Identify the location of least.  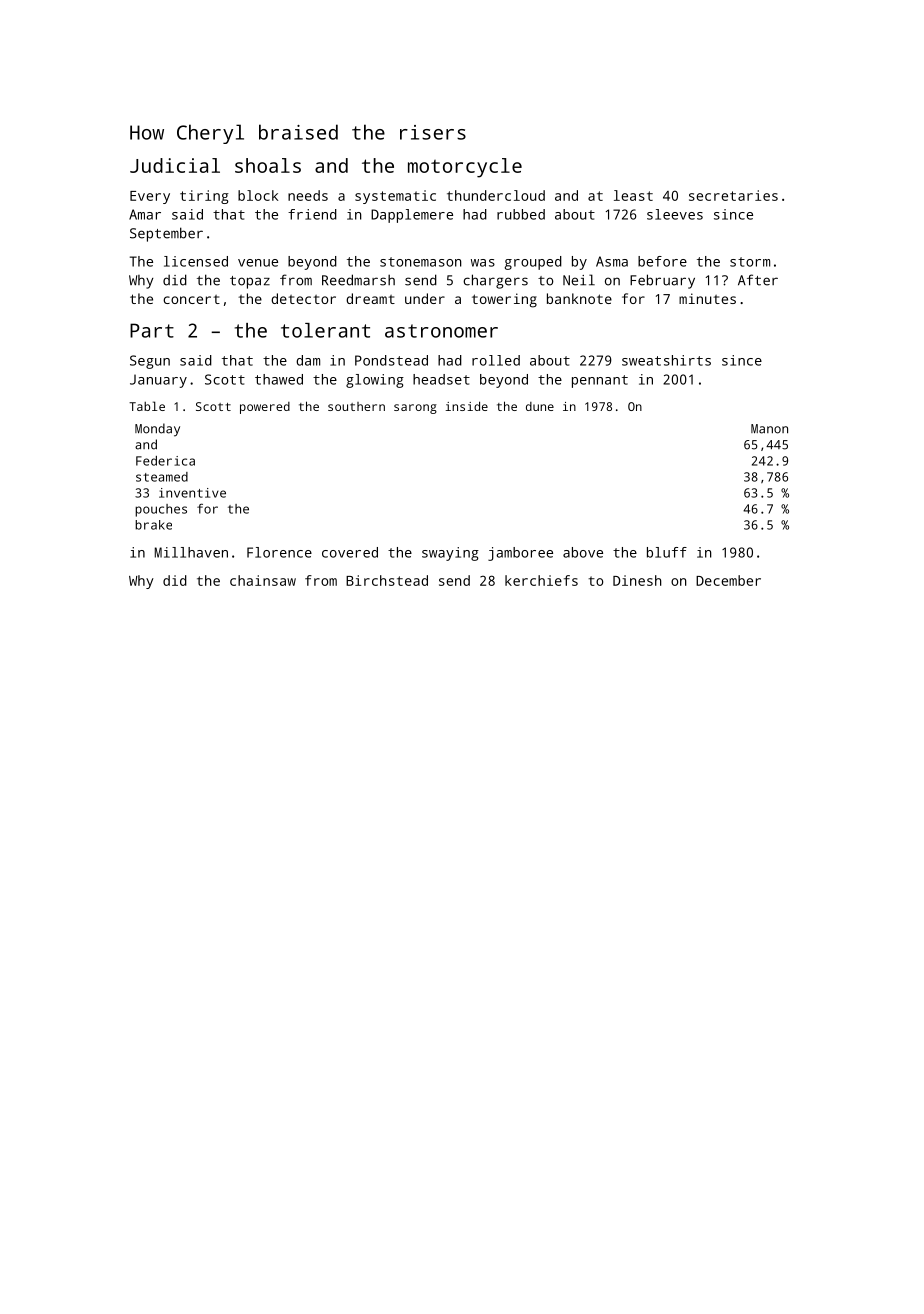
(633, 195).
